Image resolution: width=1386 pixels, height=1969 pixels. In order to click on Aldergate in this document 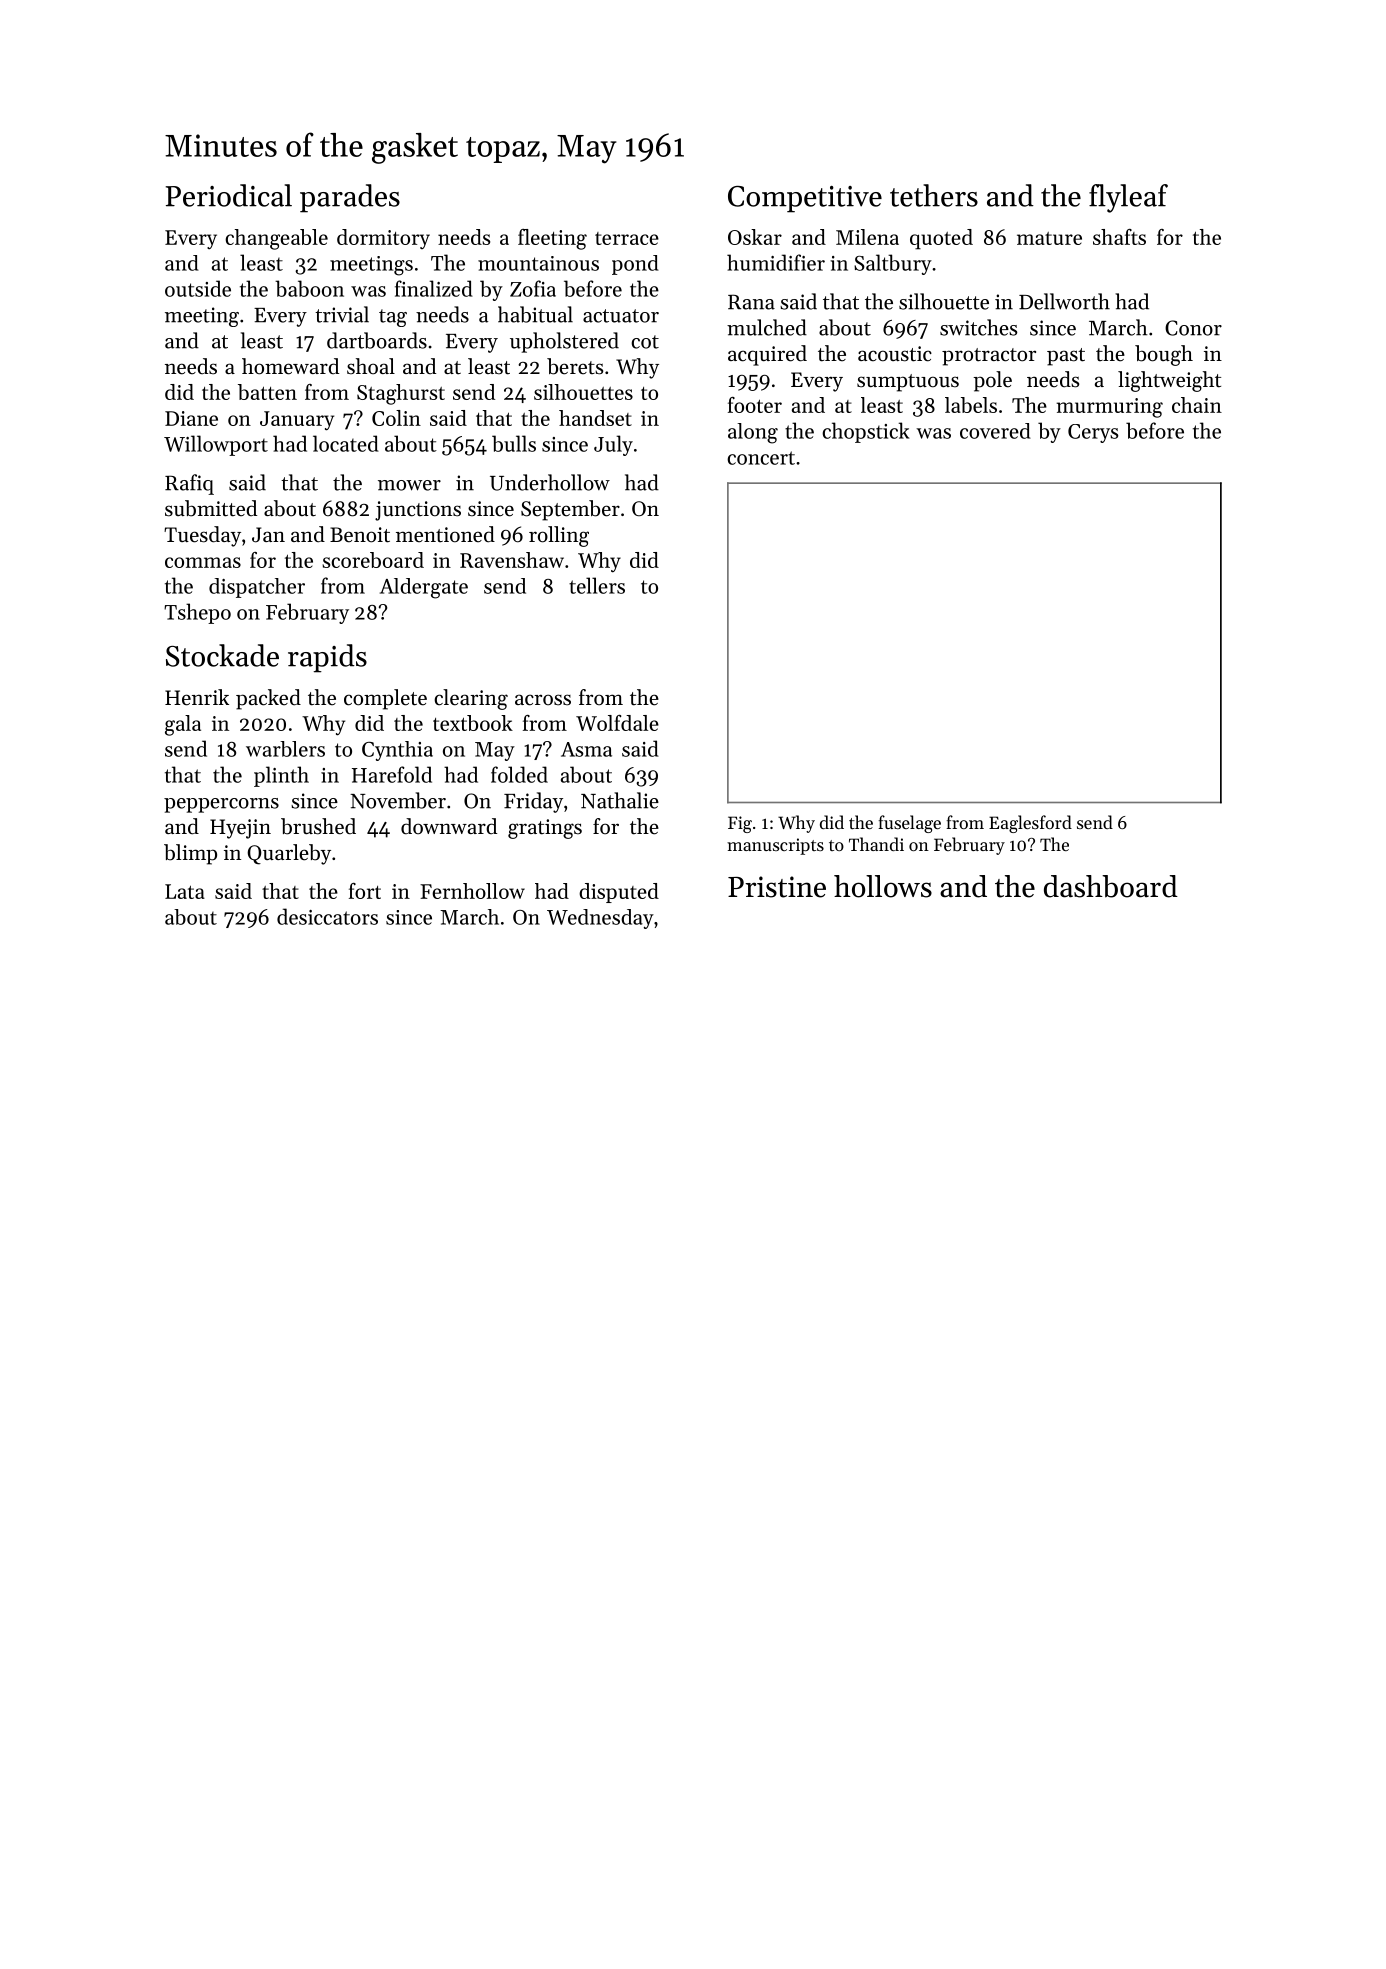, I will do `click(424, 588)`.
